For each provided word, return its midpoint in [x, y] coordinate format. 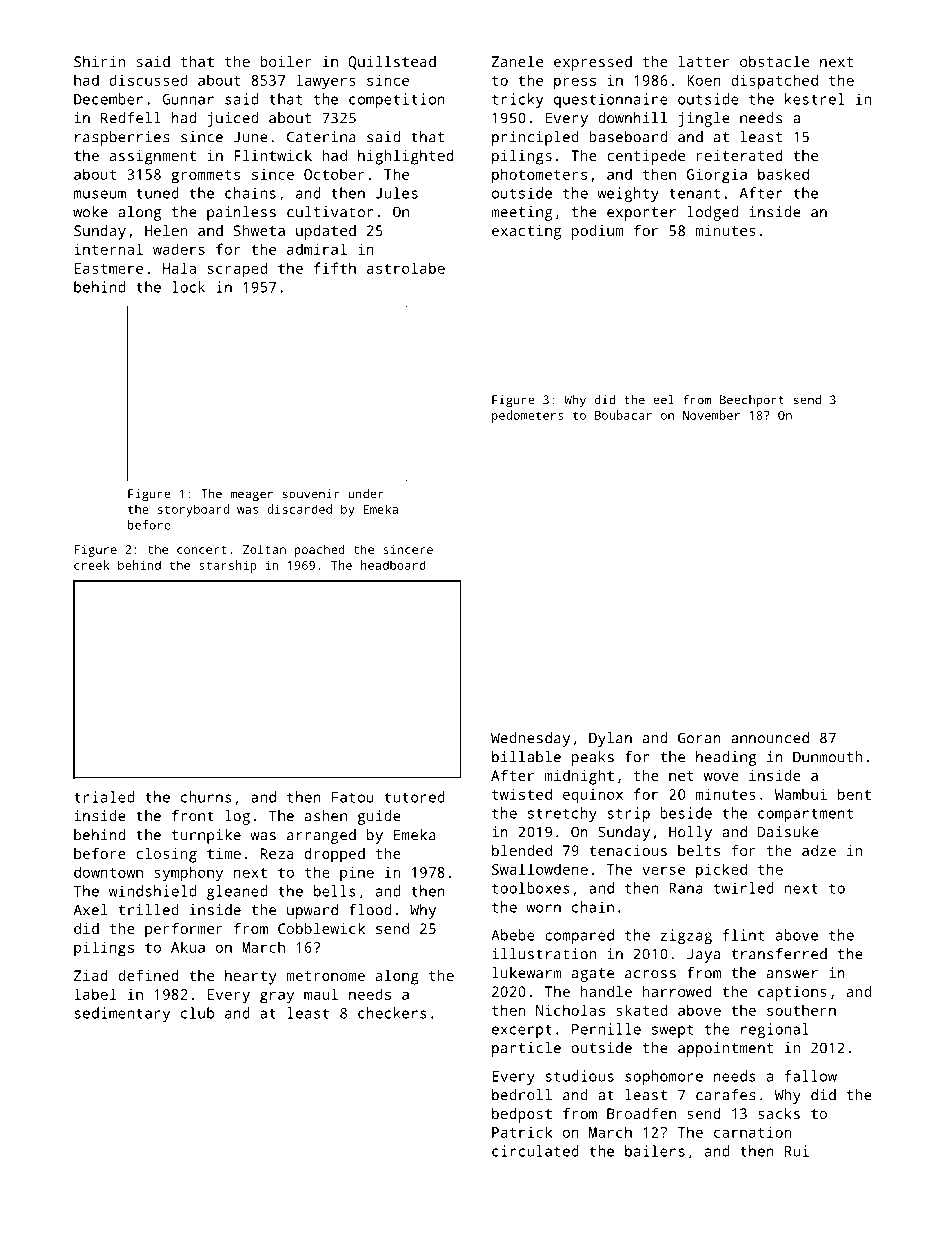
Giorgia [717, 176]
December [108, 99]
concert [202, 550]
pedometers [528, 416]
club [197, 1013]
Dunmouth [827, 757]
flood [370, 910]
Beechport [752, 401]
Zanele [517, 61]
